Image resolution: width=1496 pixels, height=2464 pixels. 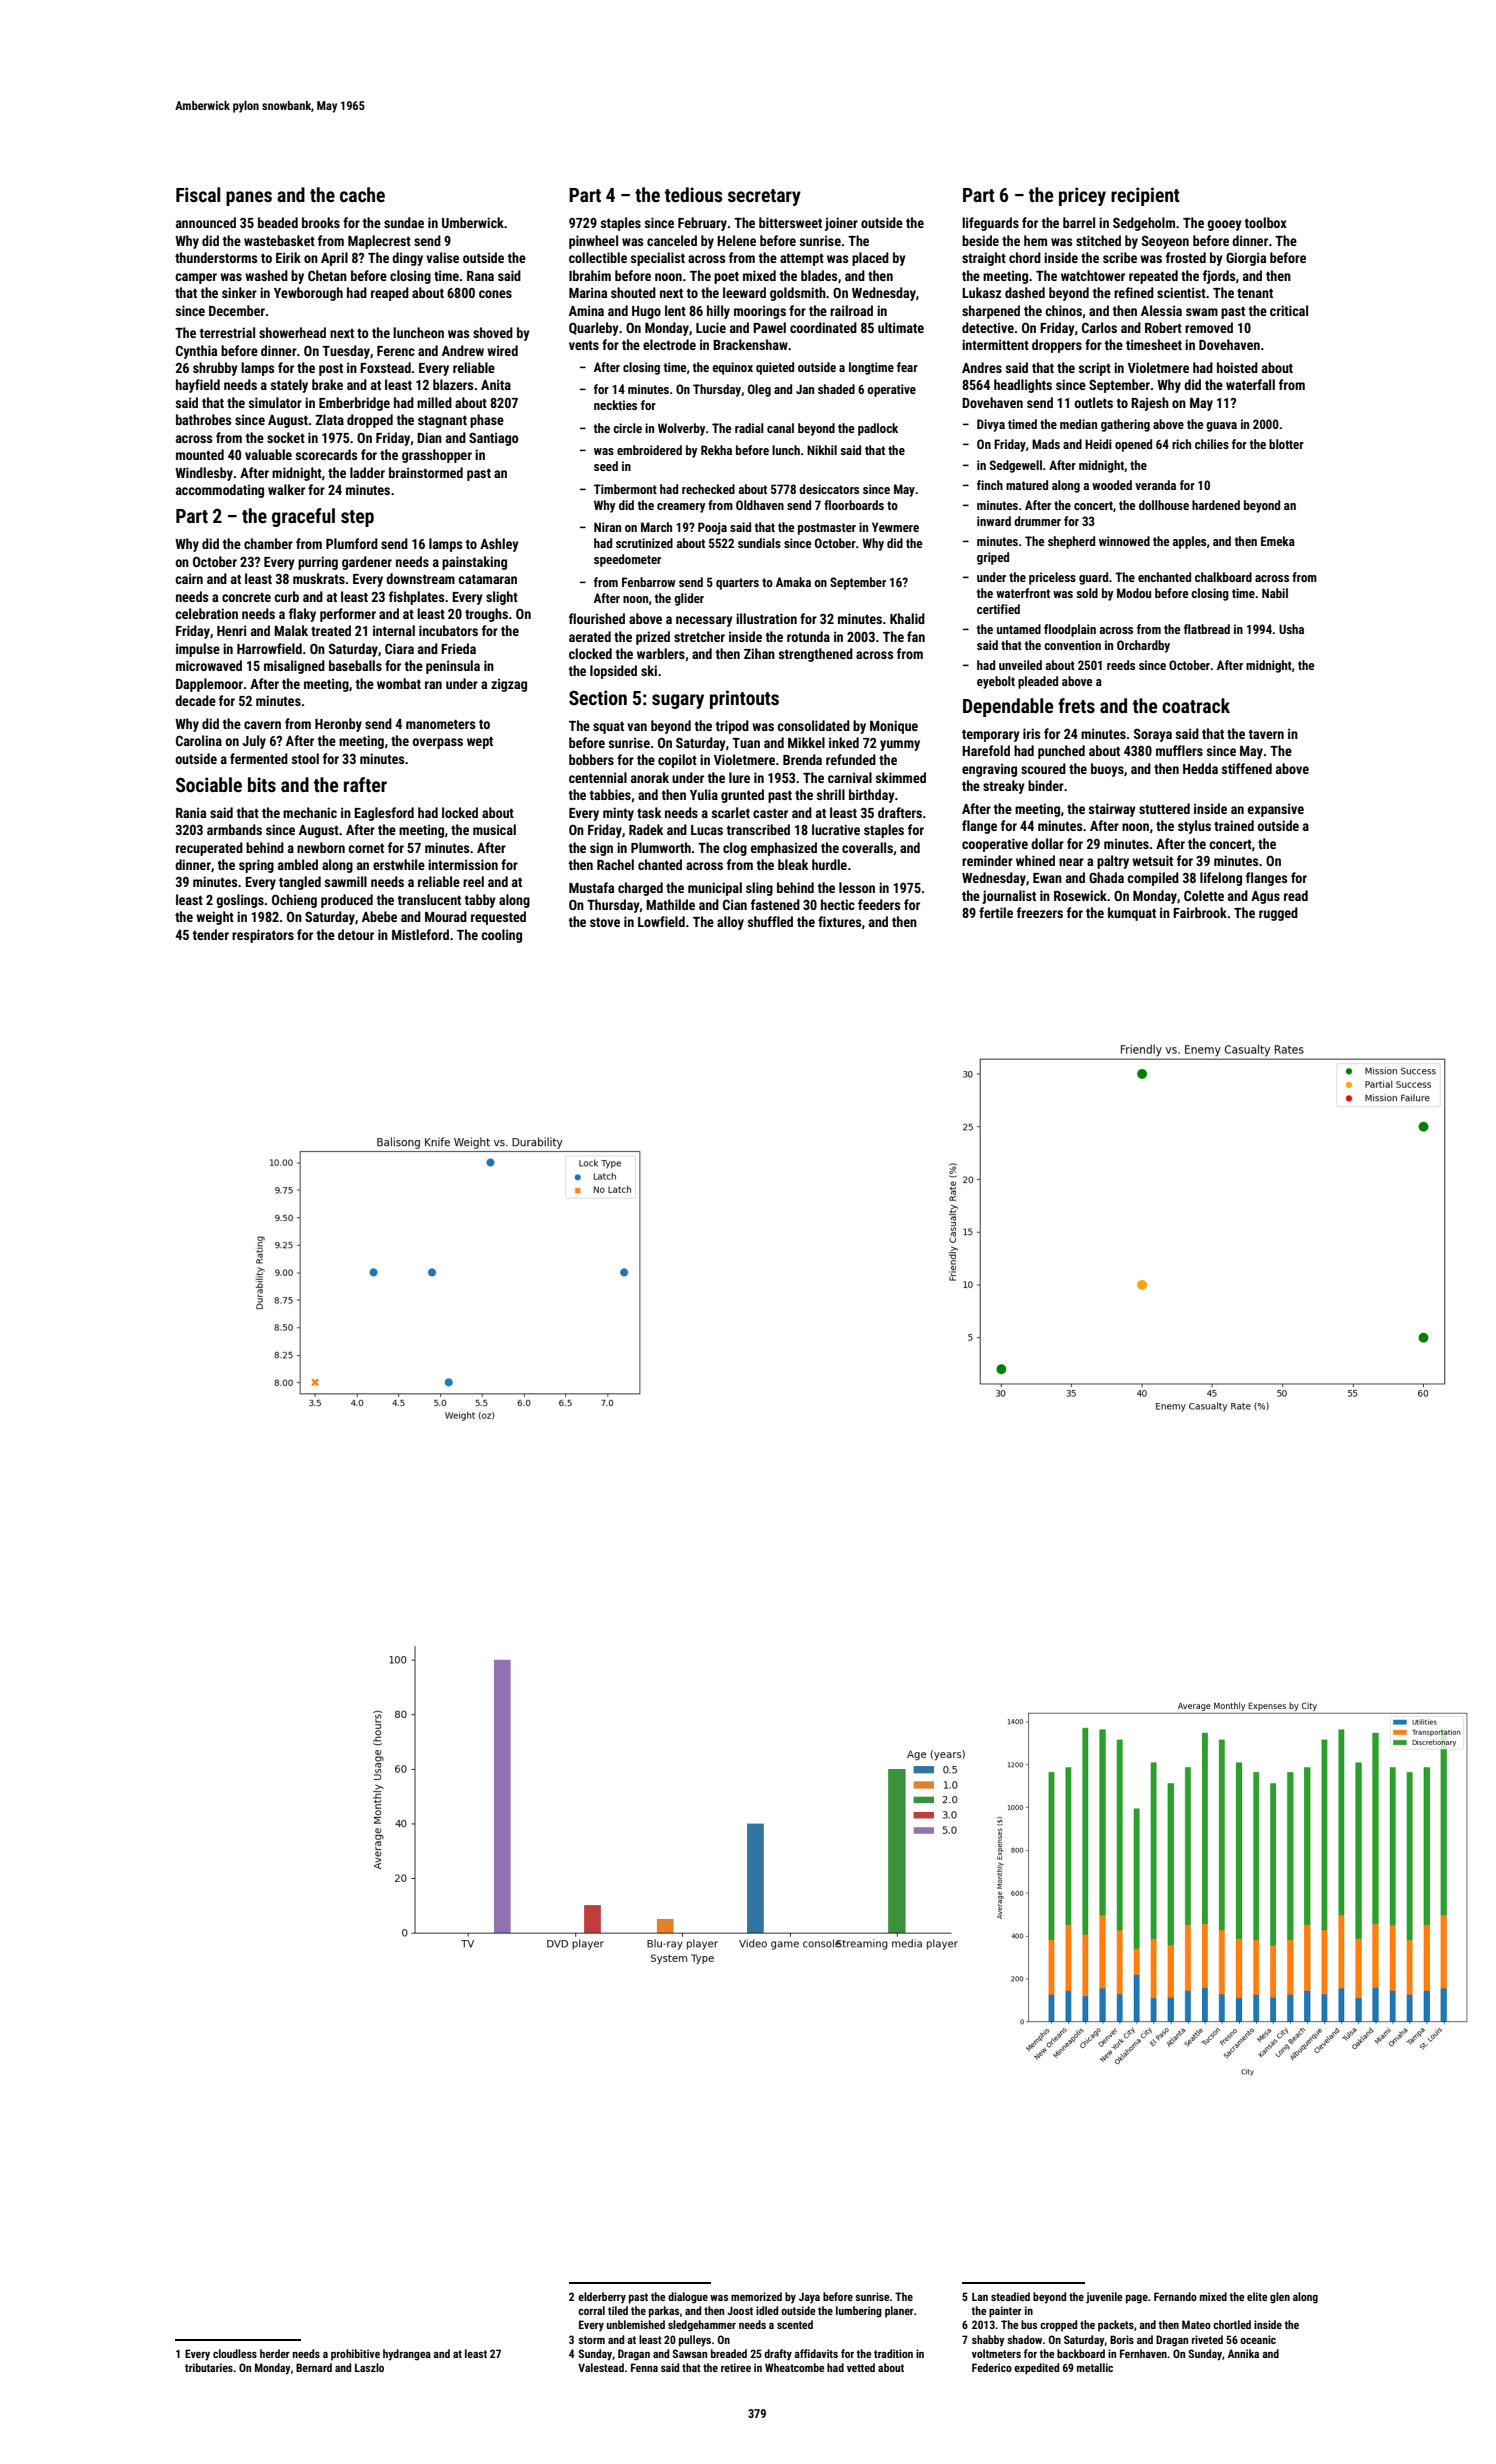 I want to click on rugged, so click(x=1278, y=914).
